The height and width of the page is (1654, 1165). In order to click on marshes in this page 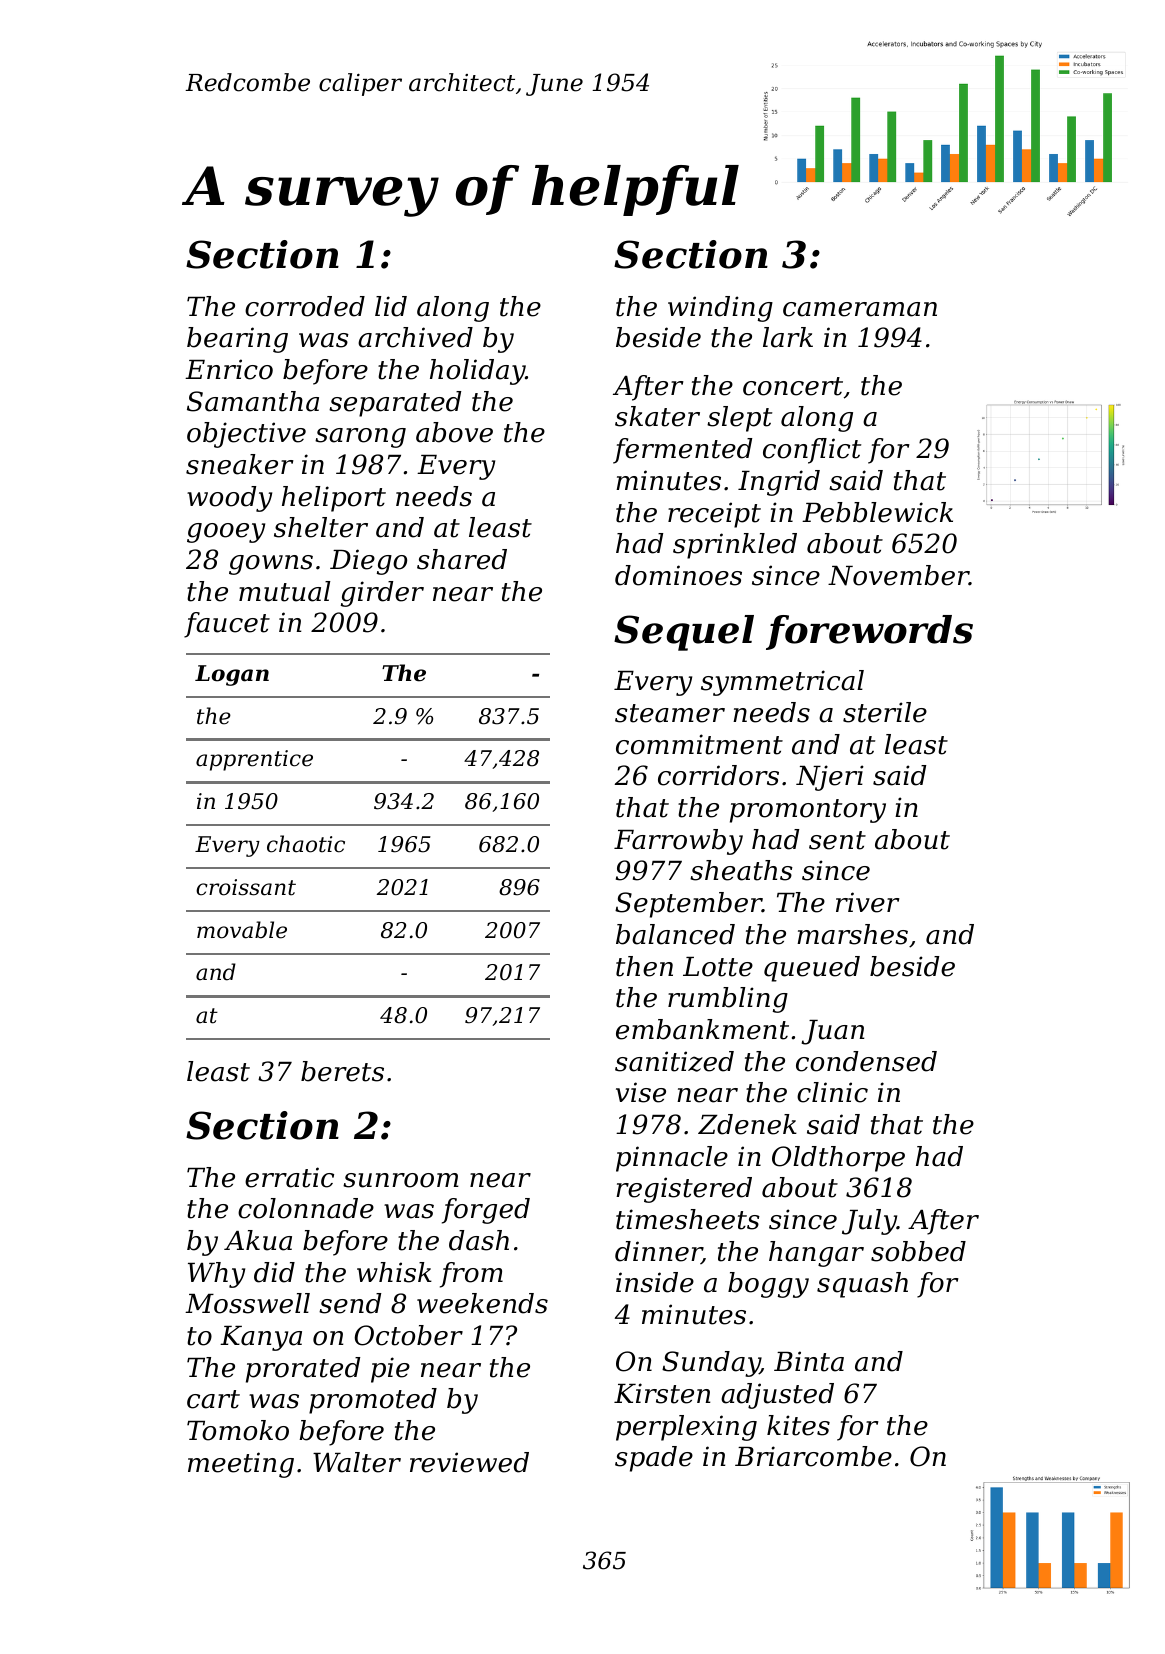, I will do `click(852, 934)`.
